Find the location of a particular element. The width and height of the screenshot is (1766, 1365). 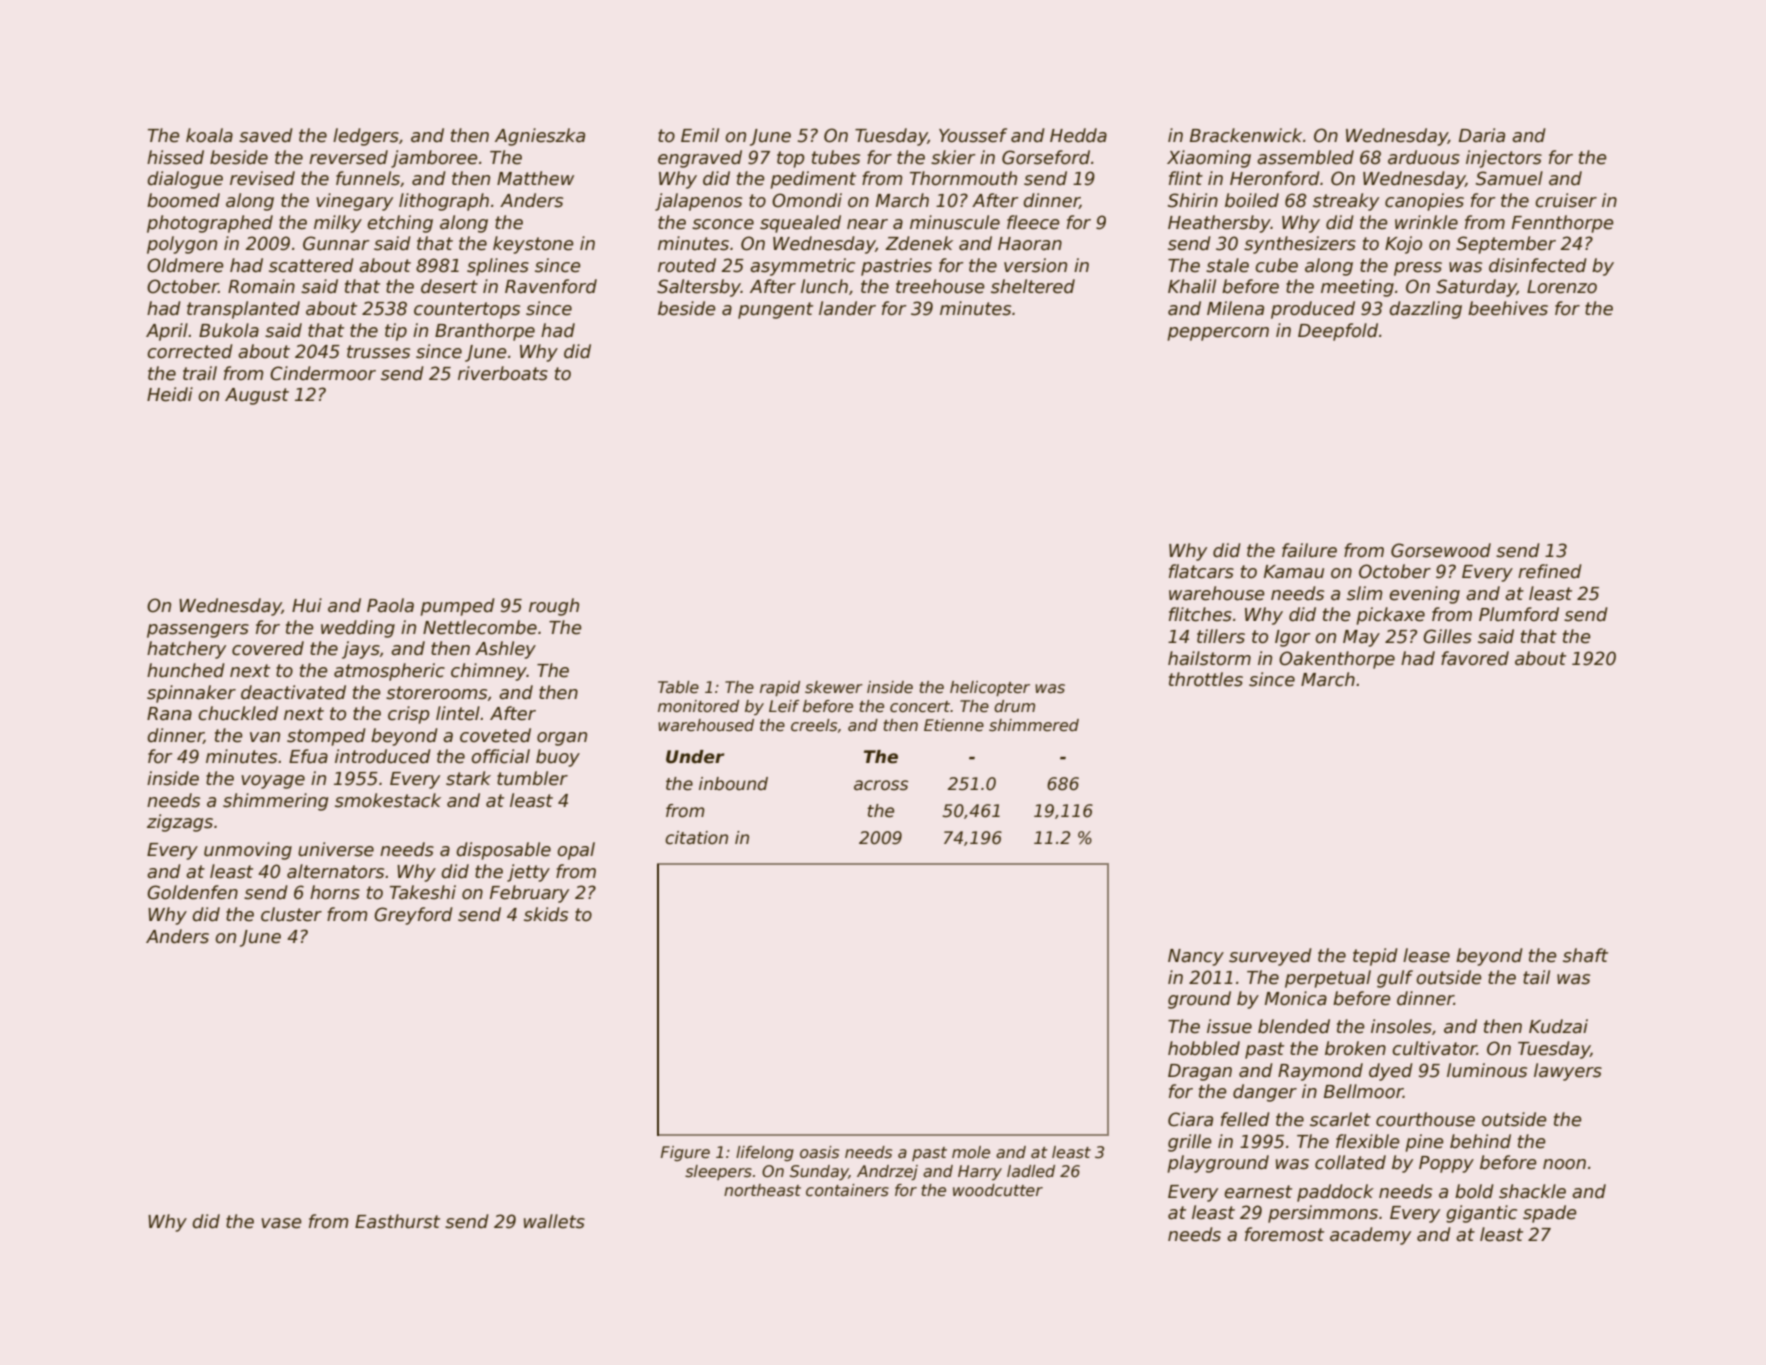

passengers is located at coordinates (198, 631).
